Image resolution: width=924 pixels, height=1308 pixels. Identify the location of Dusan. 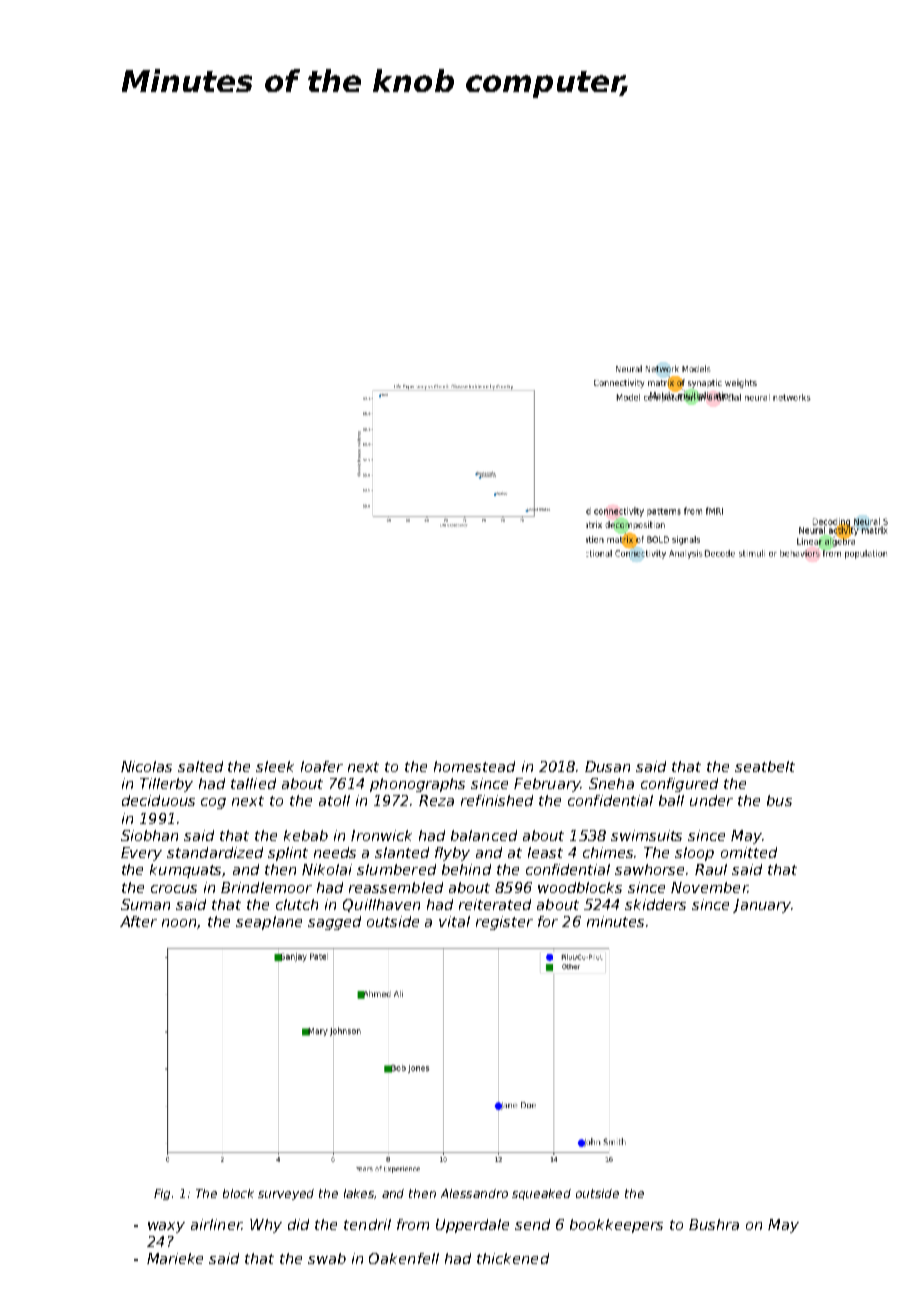
(607, 766).
